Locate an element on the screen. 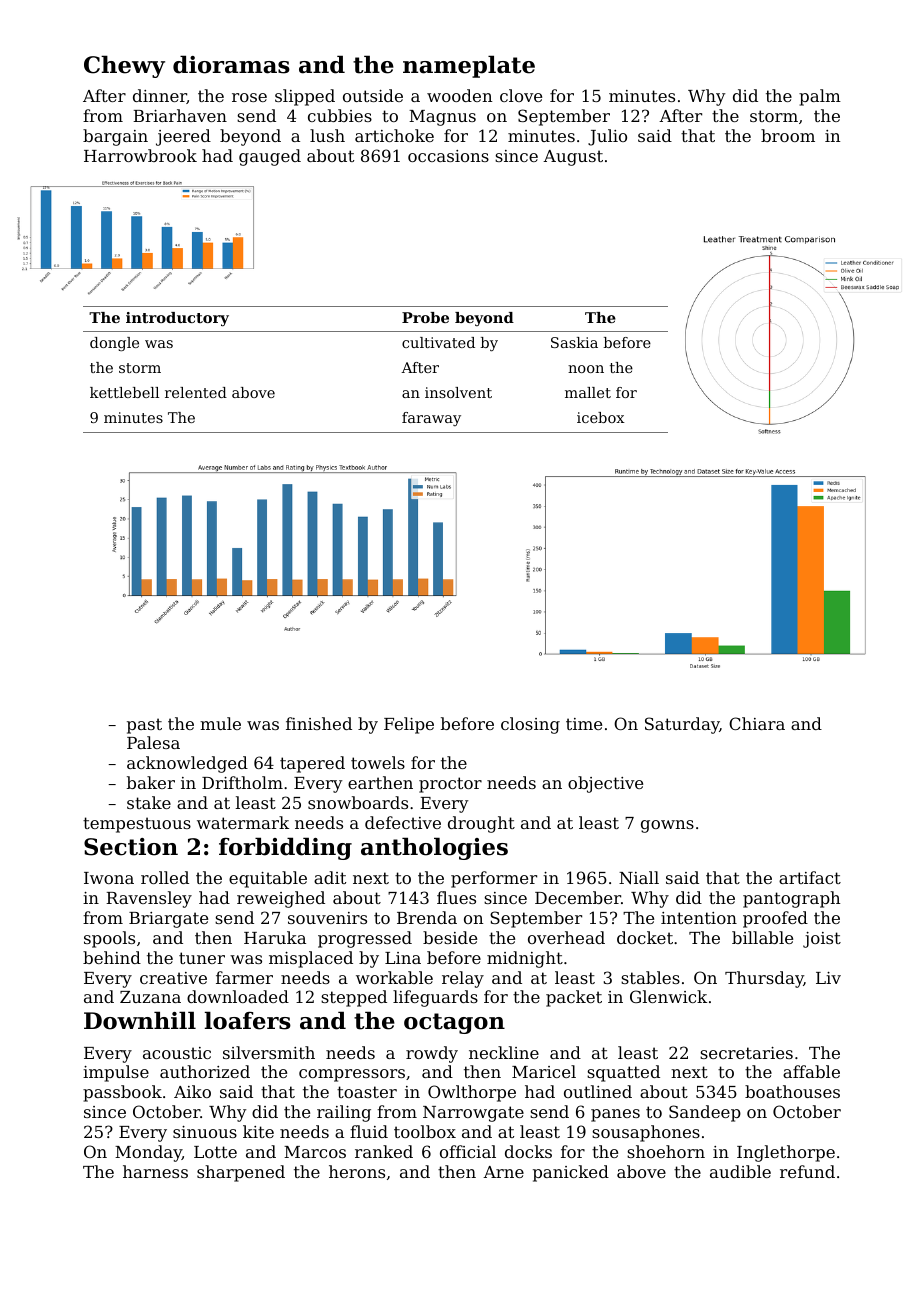  Chewy is located at coordinates (124, 66).
